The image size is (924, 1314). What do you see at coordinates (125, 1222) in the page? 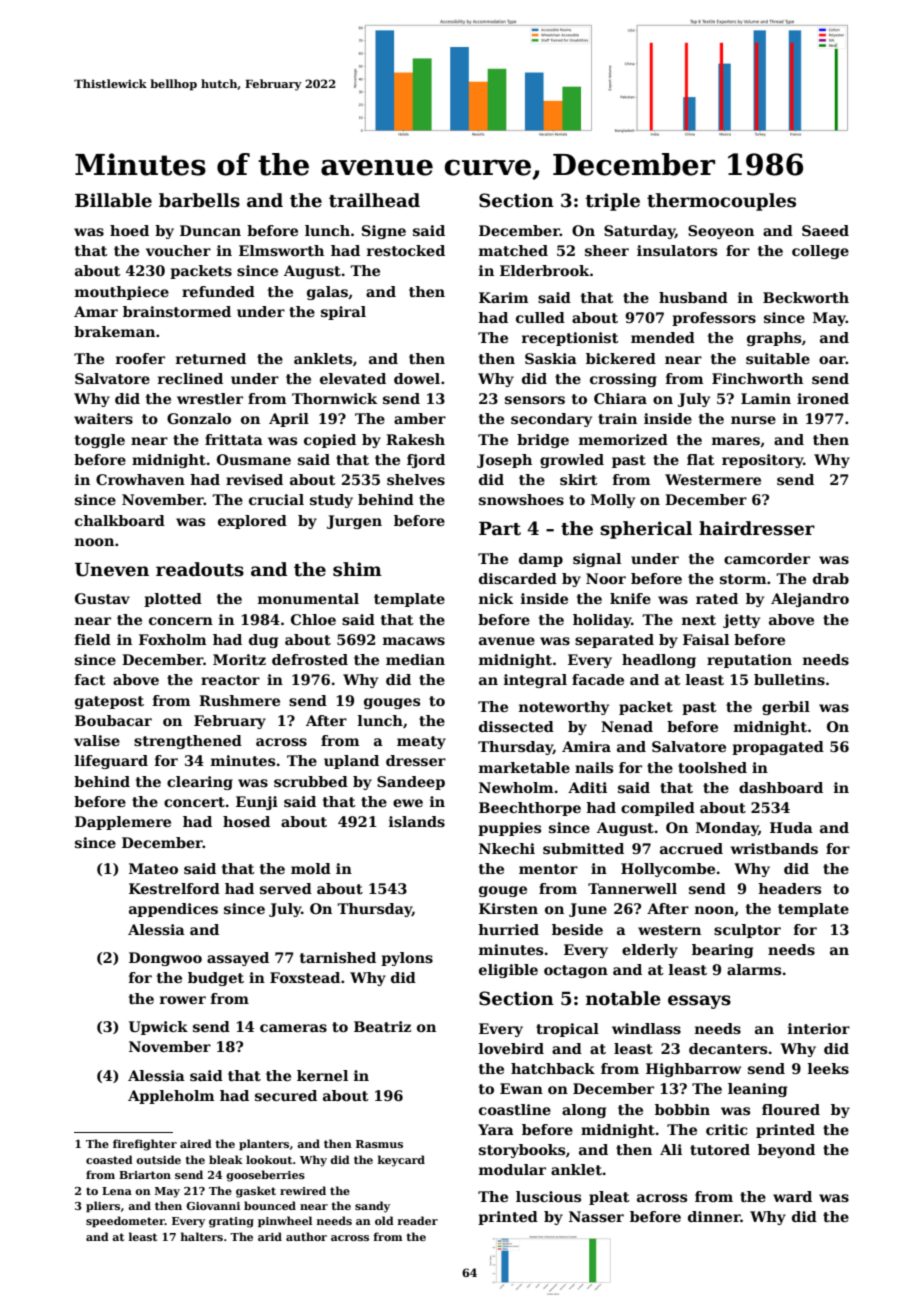
I see `speedometer` at bounding box center [125, 1222].
